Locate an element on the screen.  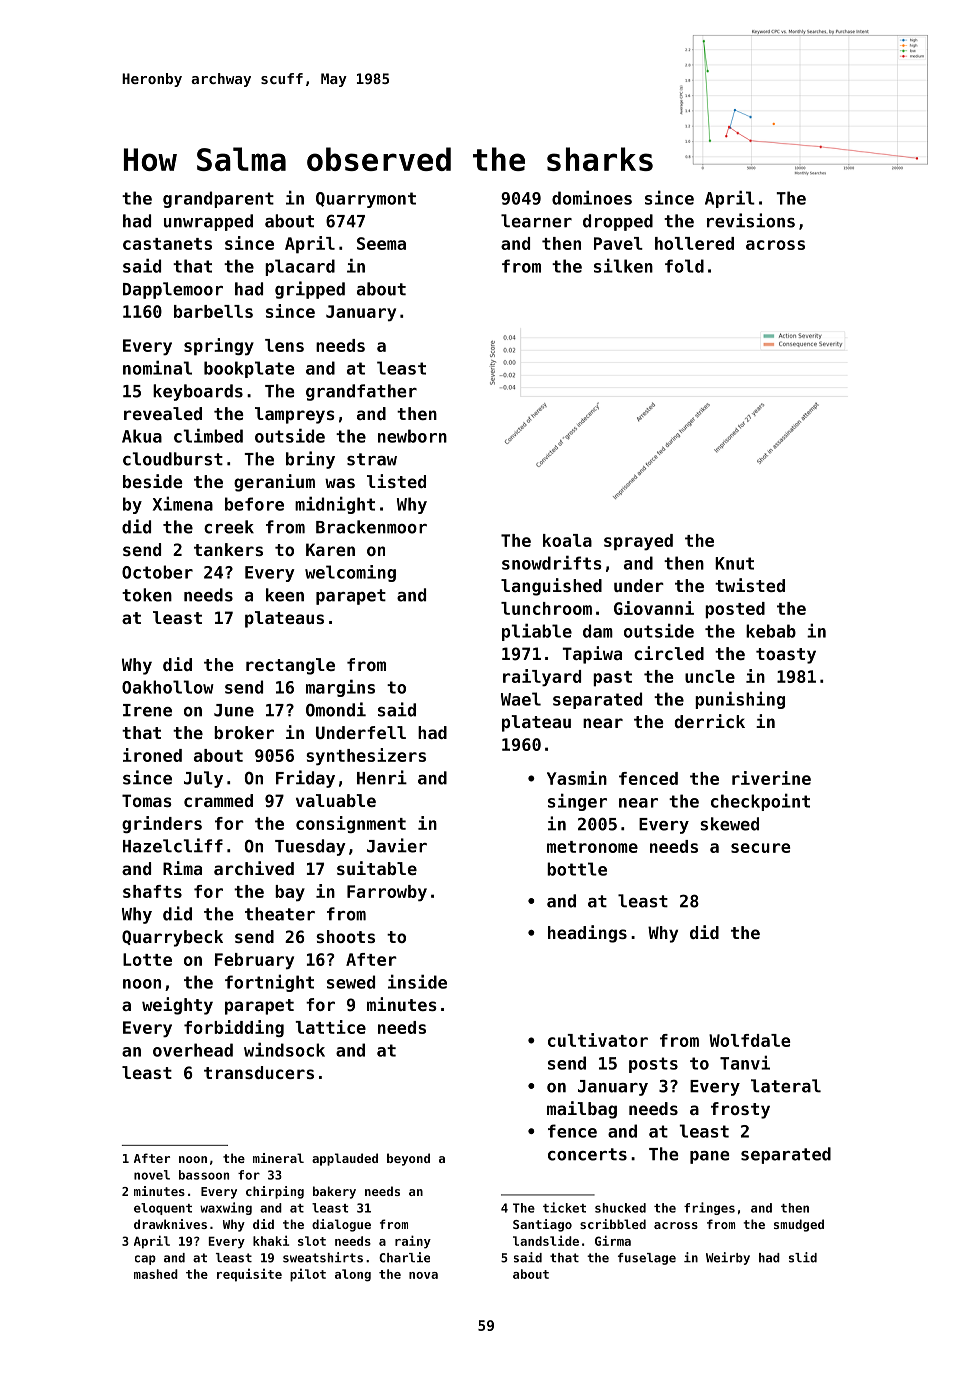
learner is located at coordinates (536, 221).
